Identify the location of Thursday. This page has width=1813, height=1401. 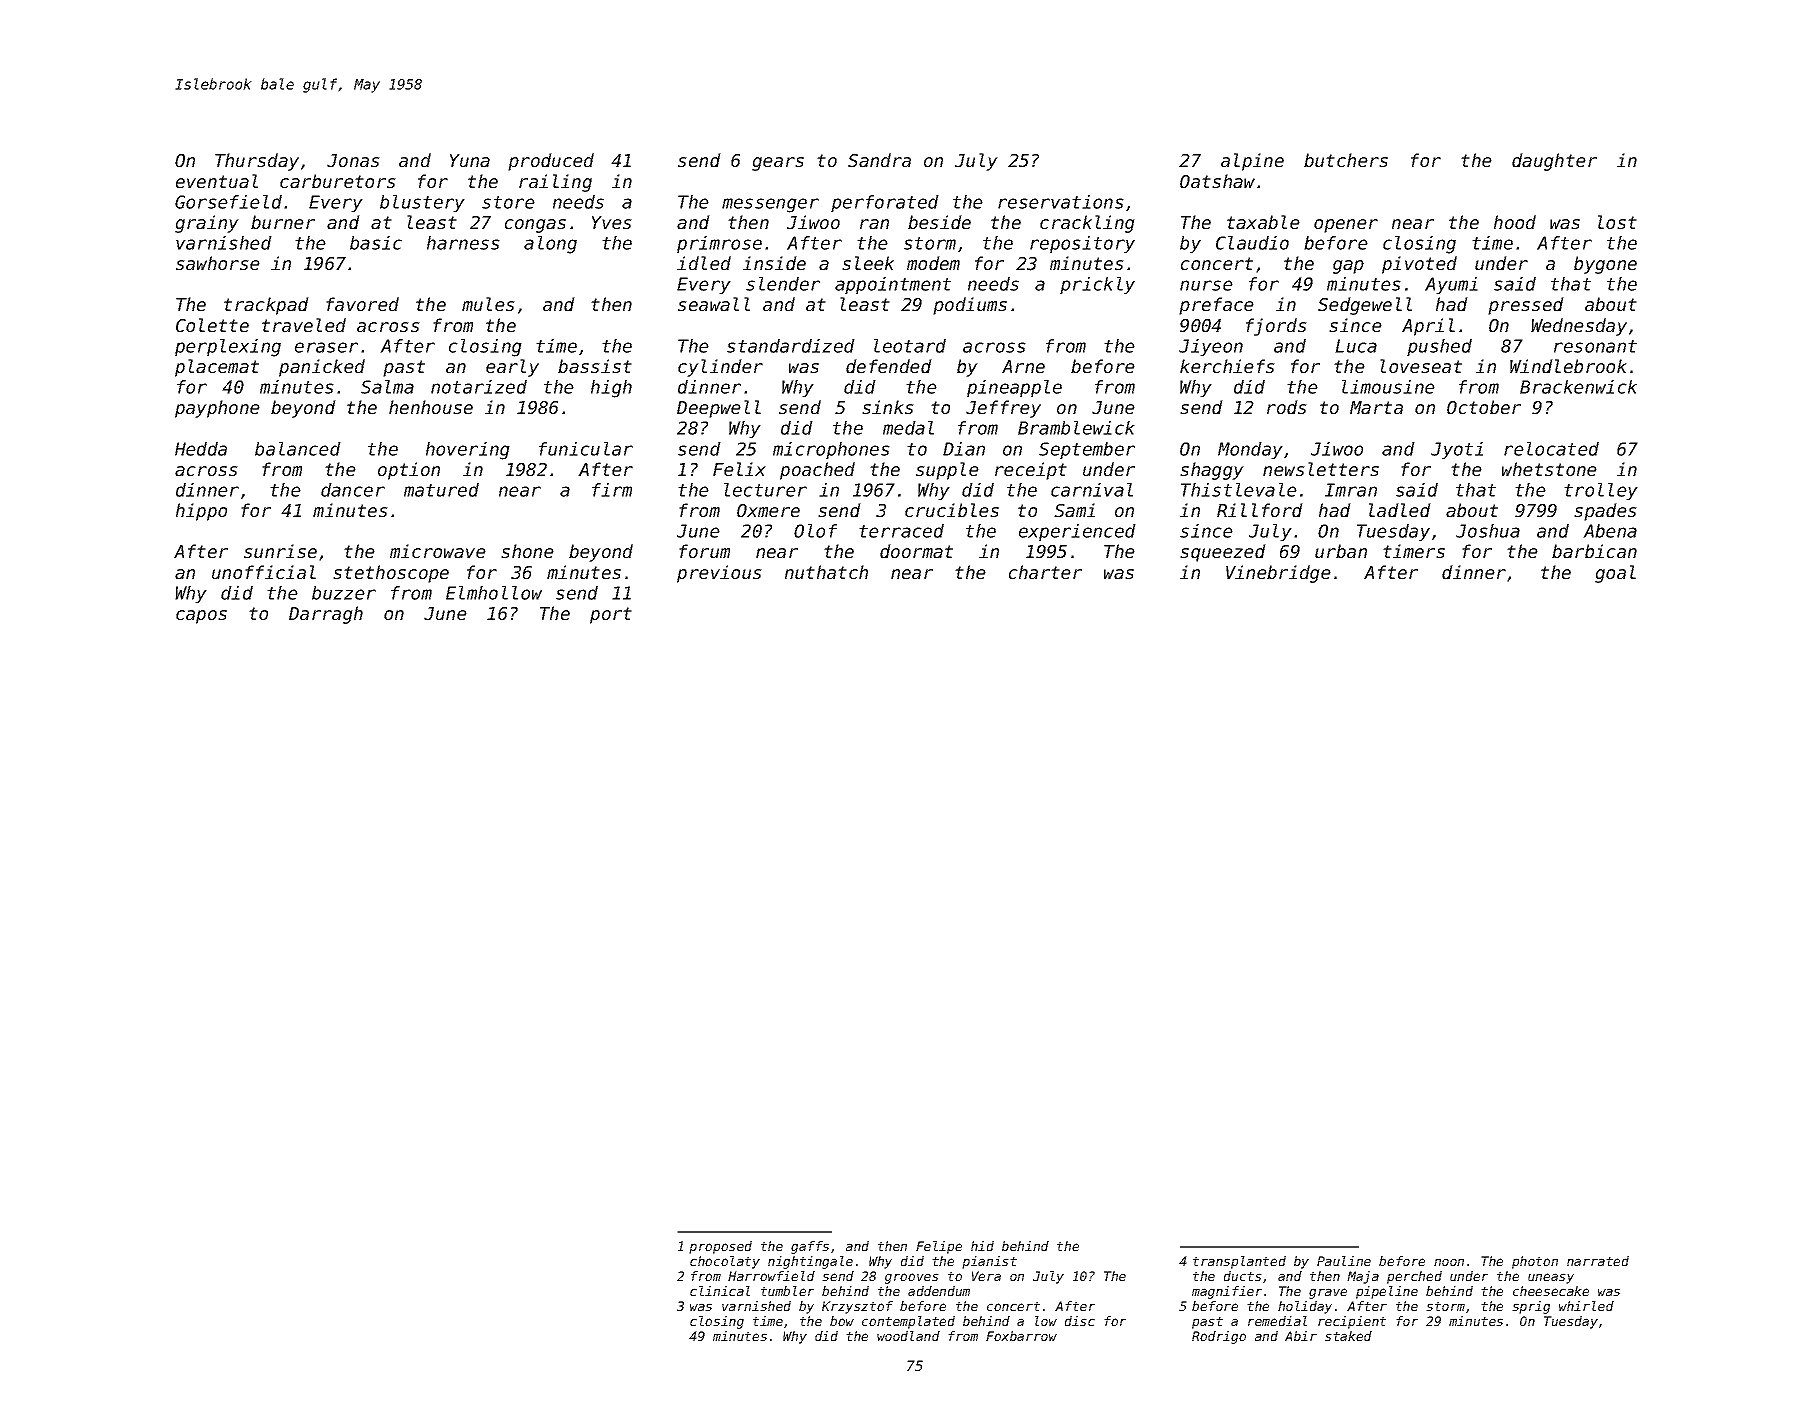
(257, 162).
